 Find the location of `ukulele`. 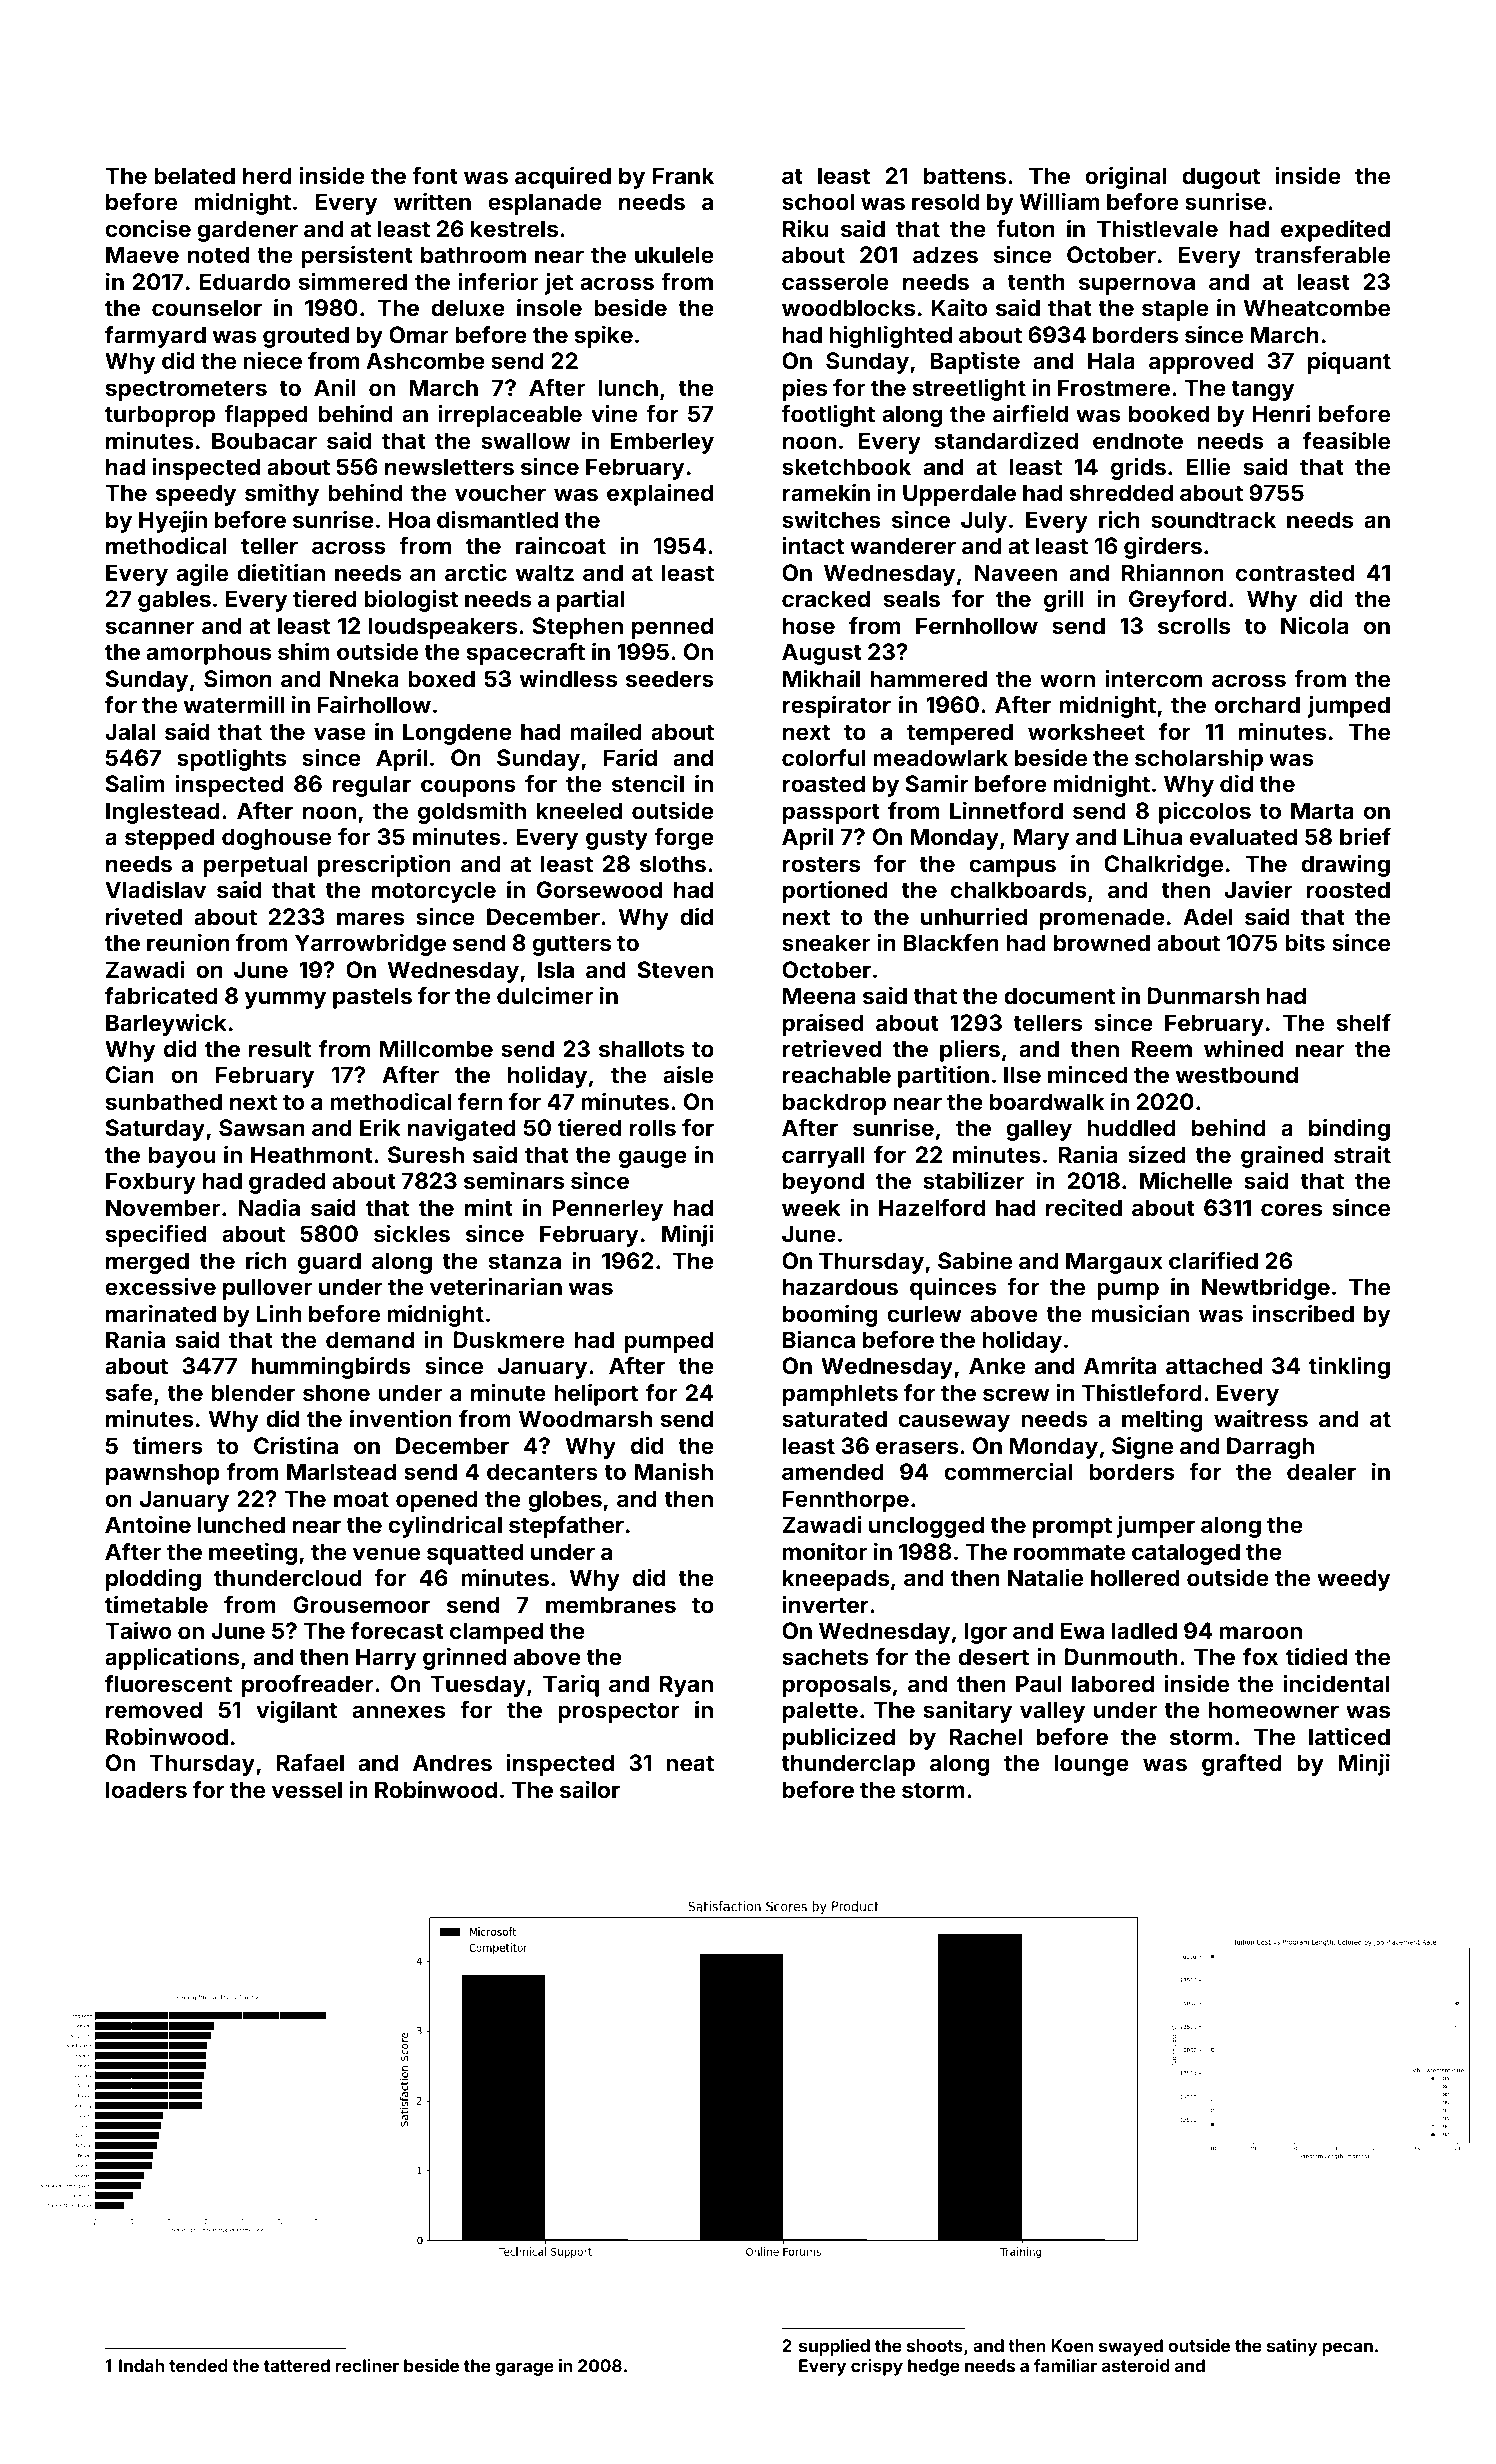

ukulele is located at coordinates (674, 254).
